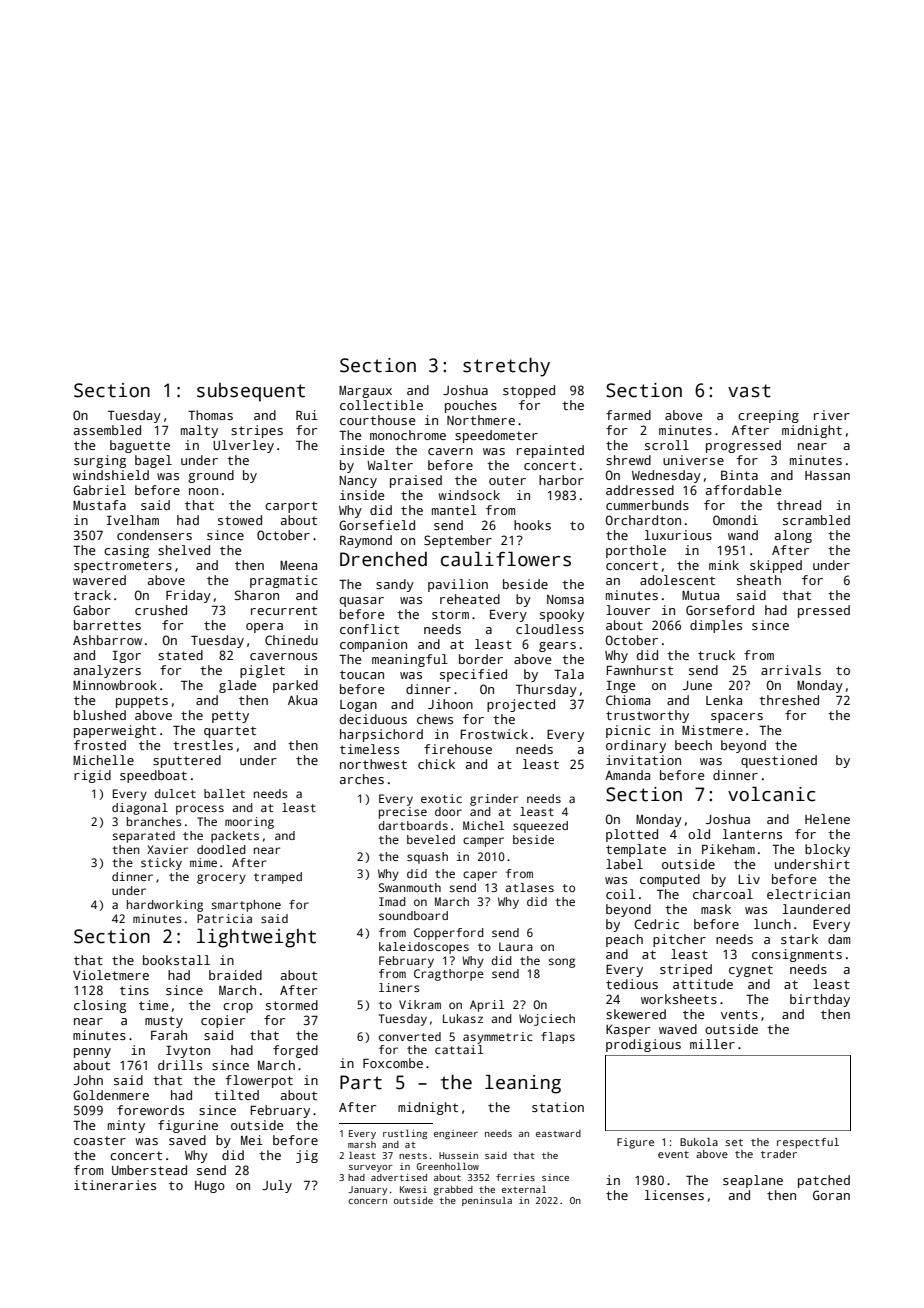 The image size is (924, 1308). I want to click on mantel, so click(454, 510).
